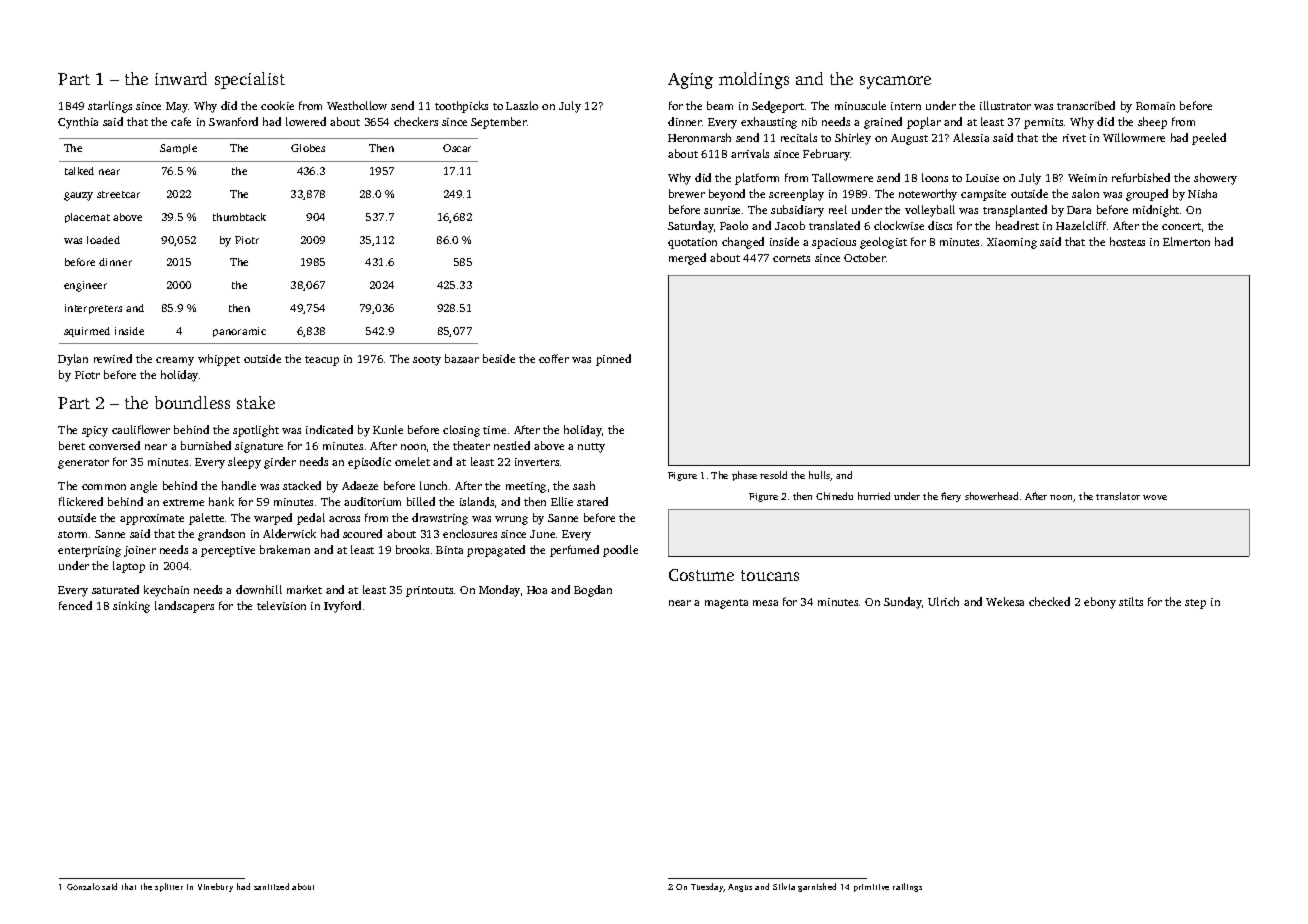  What do you see at coordinates (584, 485) in the screenshot?
I see `sash` at bounding box center [584, 485].
